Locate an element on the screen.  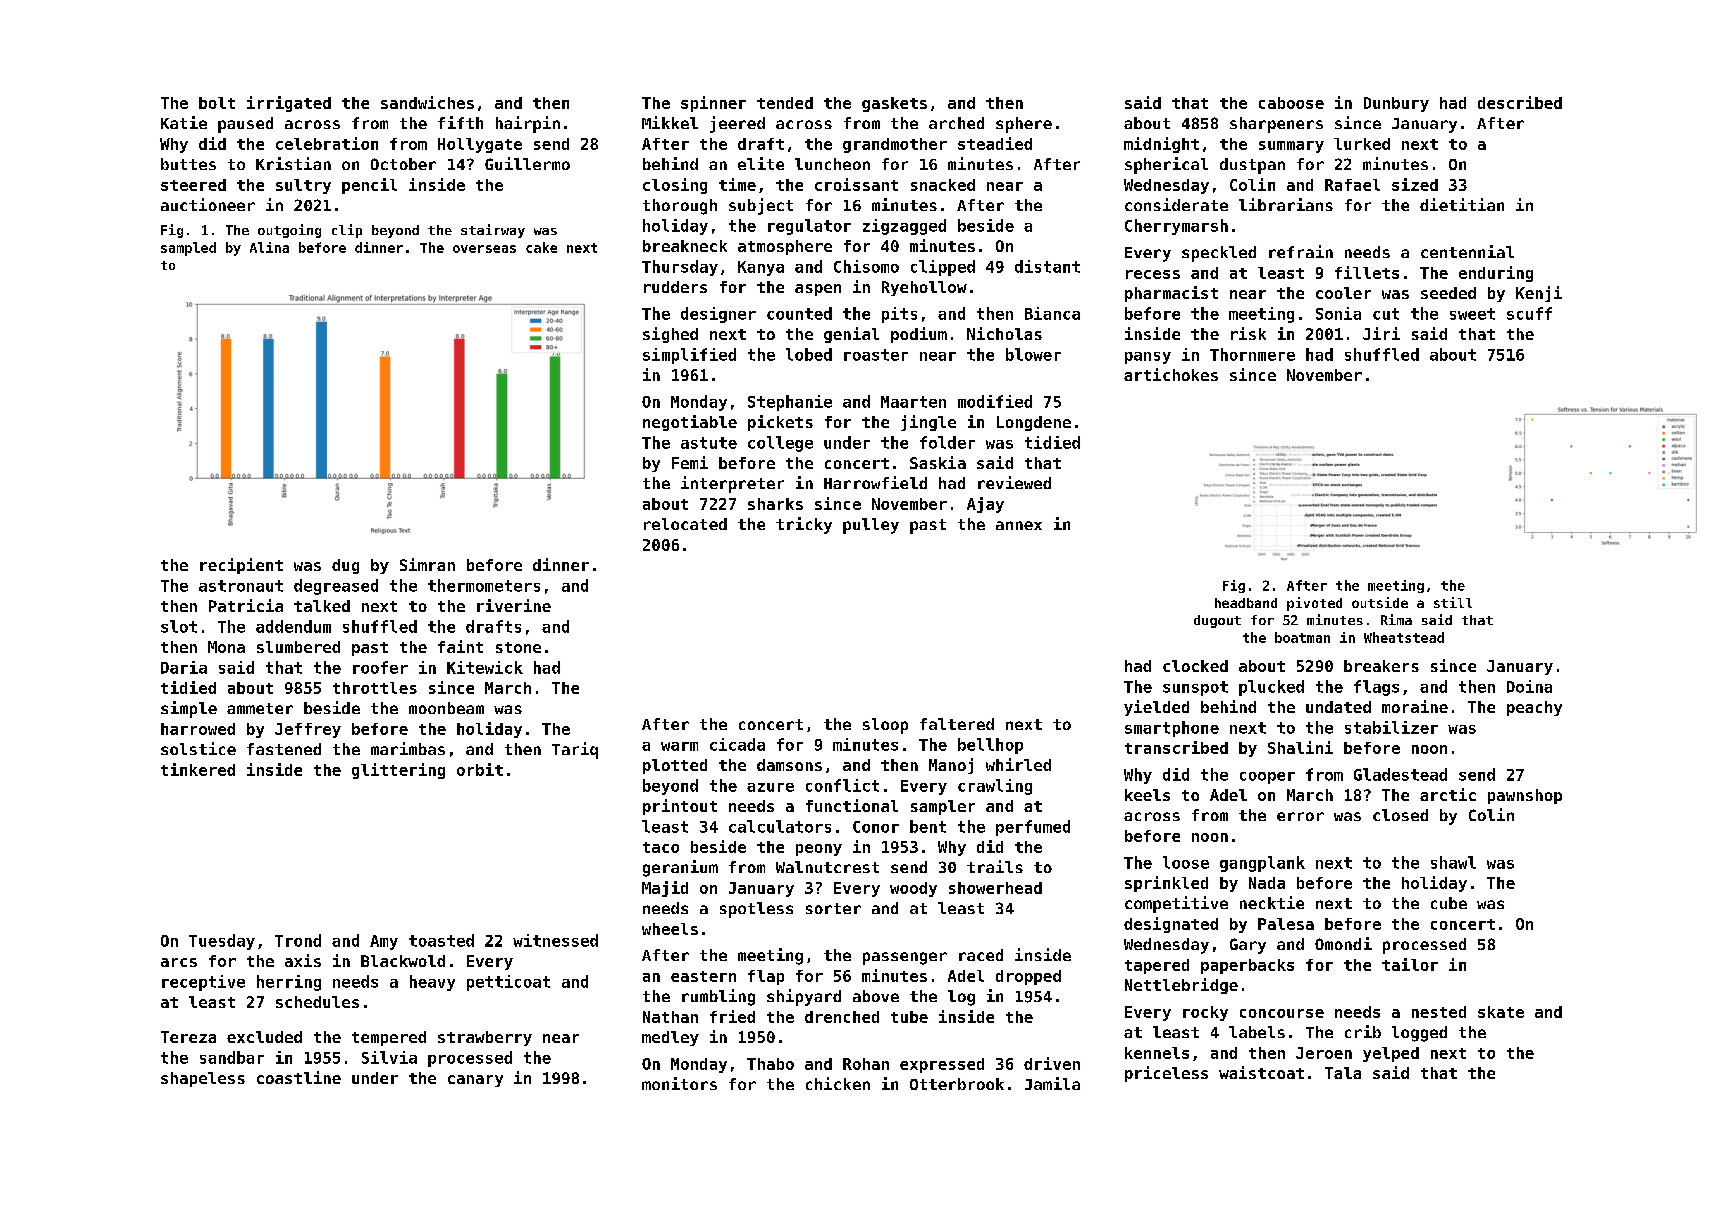
riverine is located at coordinates (514, 605).
